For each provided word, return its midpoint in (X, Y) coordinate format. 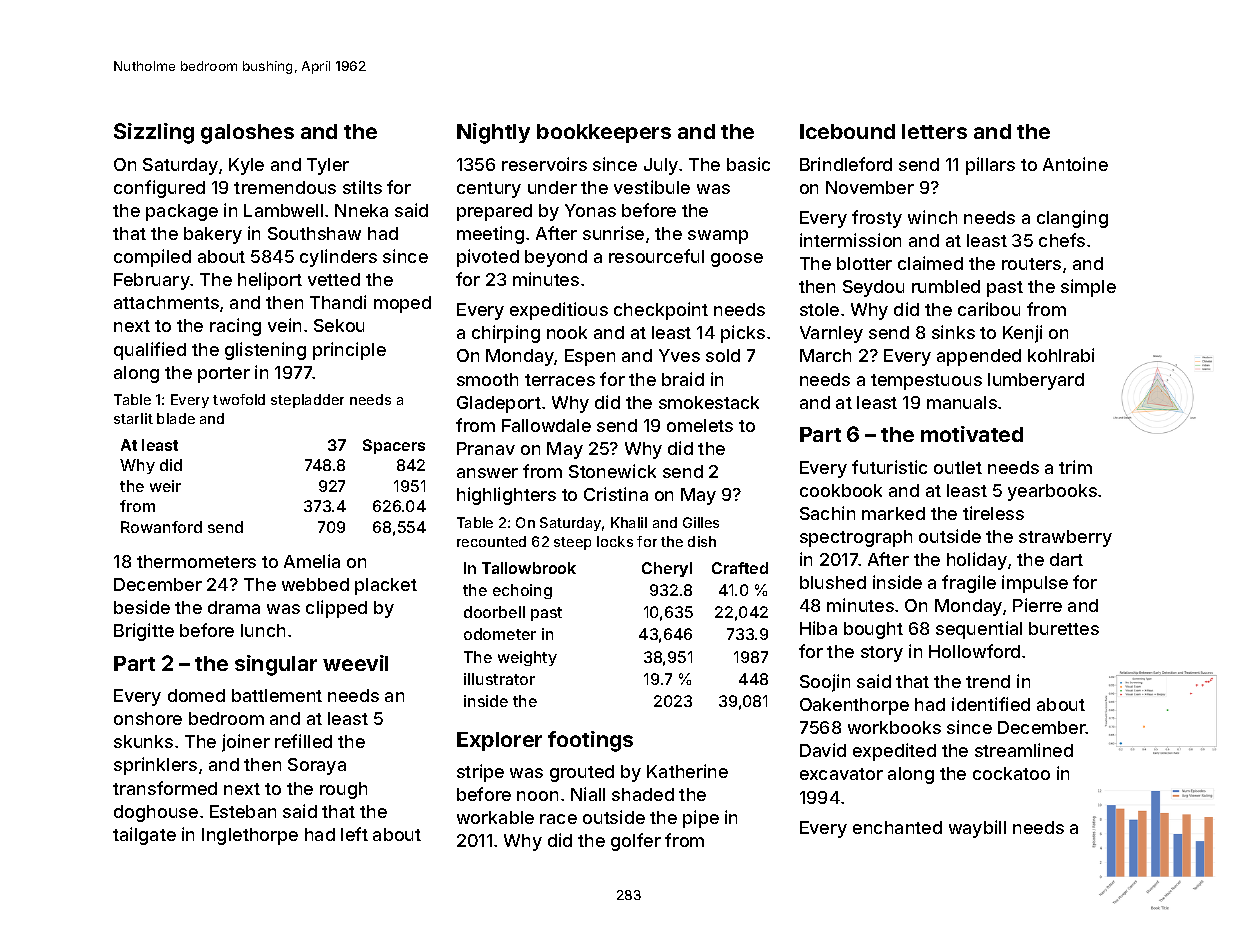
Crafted (740, 568)
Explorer (499, 741)
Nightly (493, 133)
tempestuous (926, 382)
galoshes (247, 134)
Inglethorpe (250, 836)
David (823, 750)
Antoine (1075, 164)
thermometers (196, 561)
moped (402, 304)
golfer (636, 842)
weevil (355, 663)
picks (743, 334)
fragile (969, 584)
